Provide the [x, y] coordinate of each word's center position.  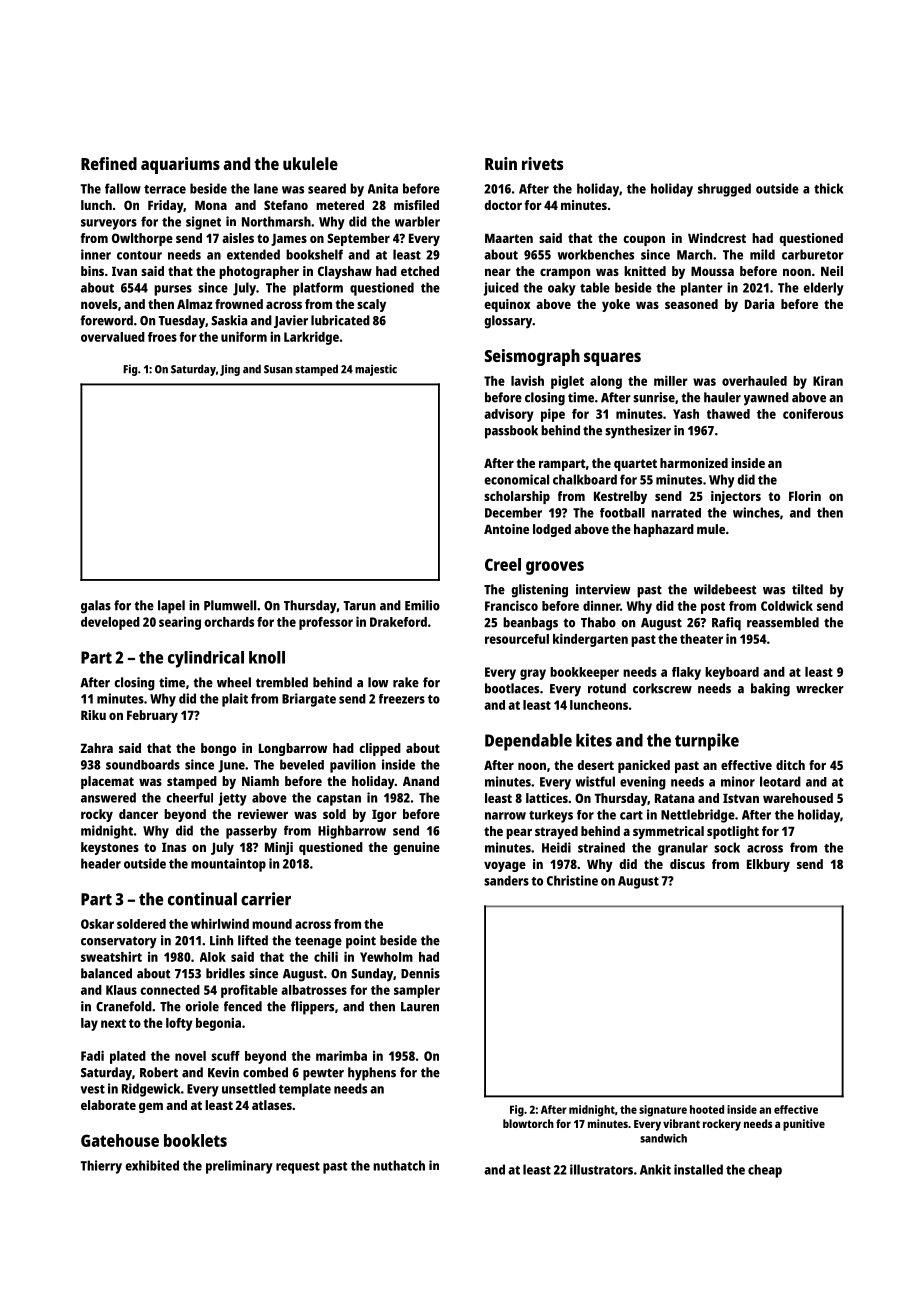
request [298, 1168]
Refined [109, 163]
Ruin [501, 163]
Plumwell [230, 605]
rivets [542, 163]
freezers [402, 699]
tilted [807, 589]
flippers [312, 1008]
